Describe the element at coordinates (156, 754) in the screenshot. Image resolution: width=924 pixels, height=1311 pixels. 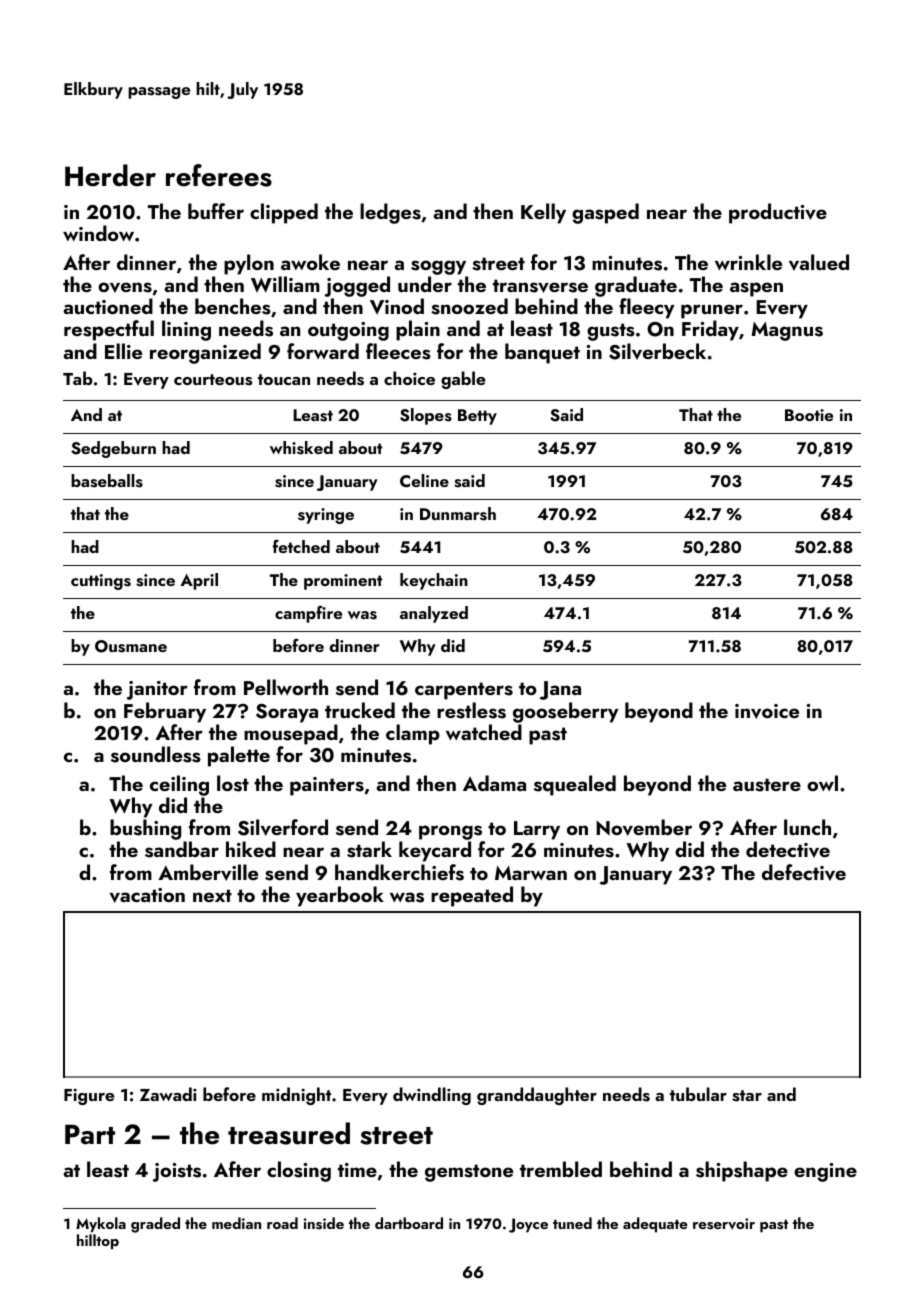
I see `soundless` at that location.
